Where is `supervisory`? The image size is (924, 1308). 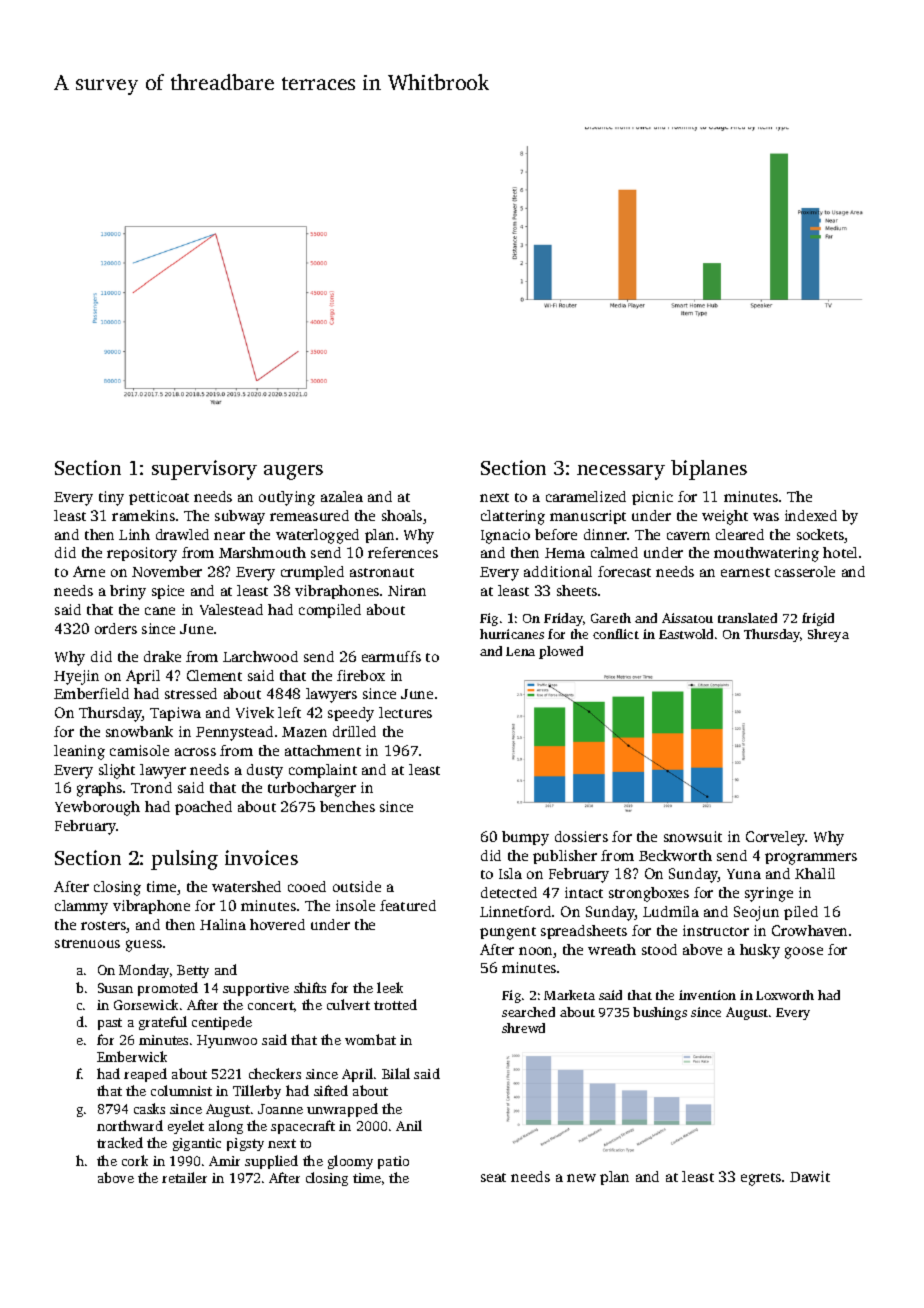 supervisory is located at coordinates (204, 470).
